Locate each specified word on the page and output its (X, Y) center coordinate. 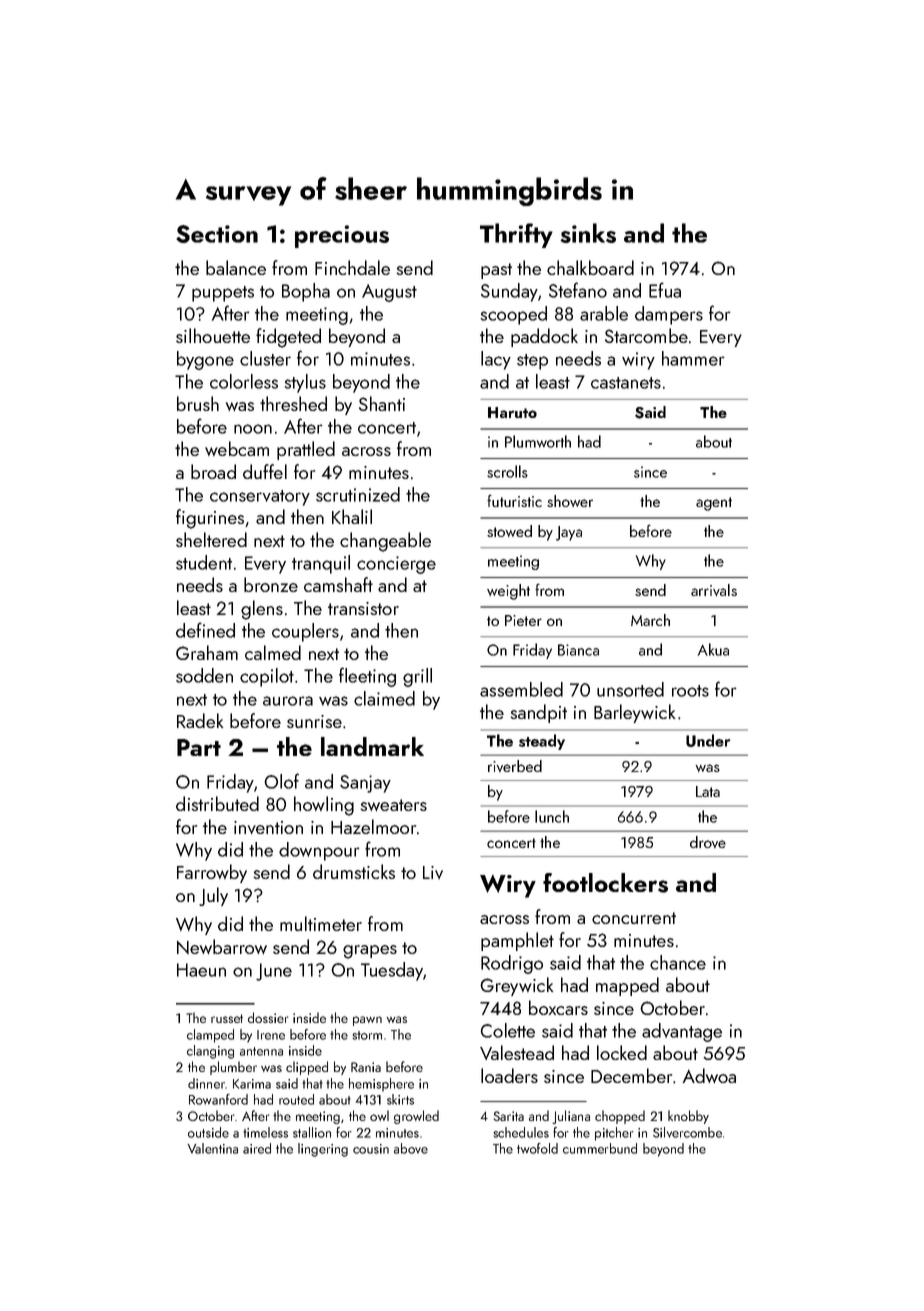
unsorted (630, 689)
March (650, 620)
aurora (288, 701)
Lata (708, 791)
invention (268, 827)
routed (296, 1099)
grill (417, 677)
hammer (693, 358)
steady (542, 742)
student (204, 562)
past (496, 271)
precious (342, 236)
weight (508, 592)
